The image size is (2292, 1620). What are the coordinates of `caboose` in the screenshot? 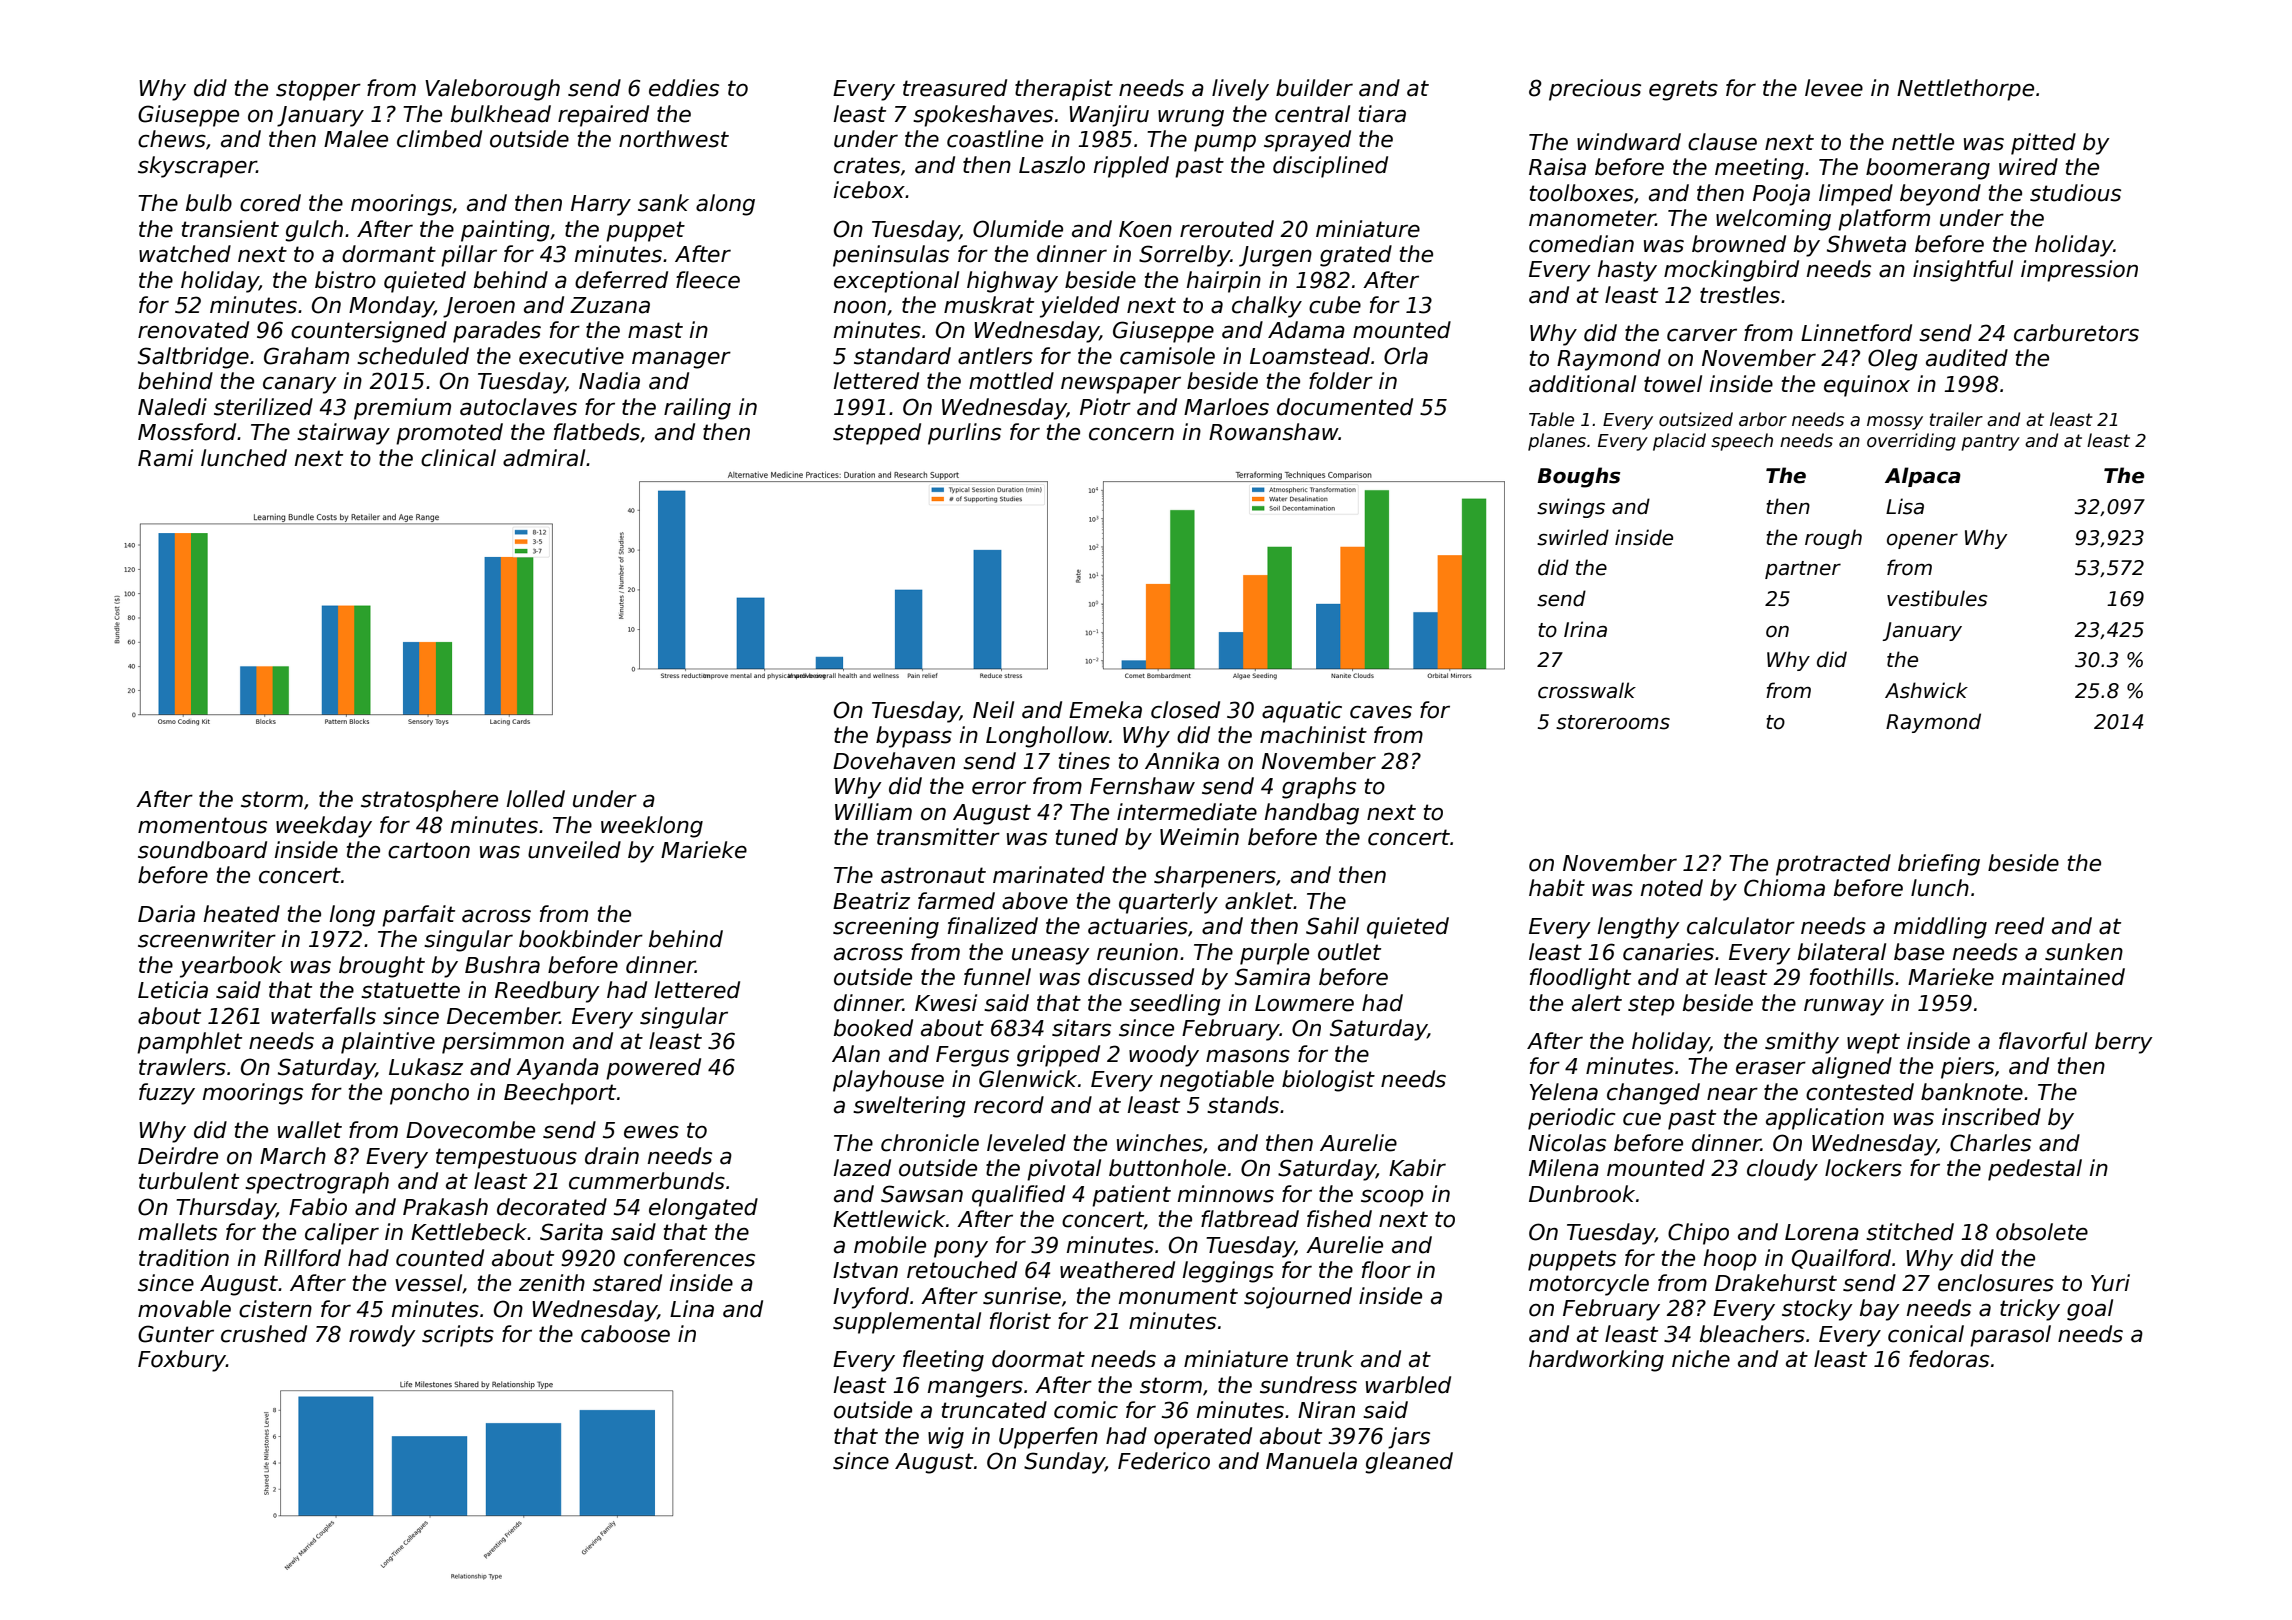 It's located at (625, 1334).
